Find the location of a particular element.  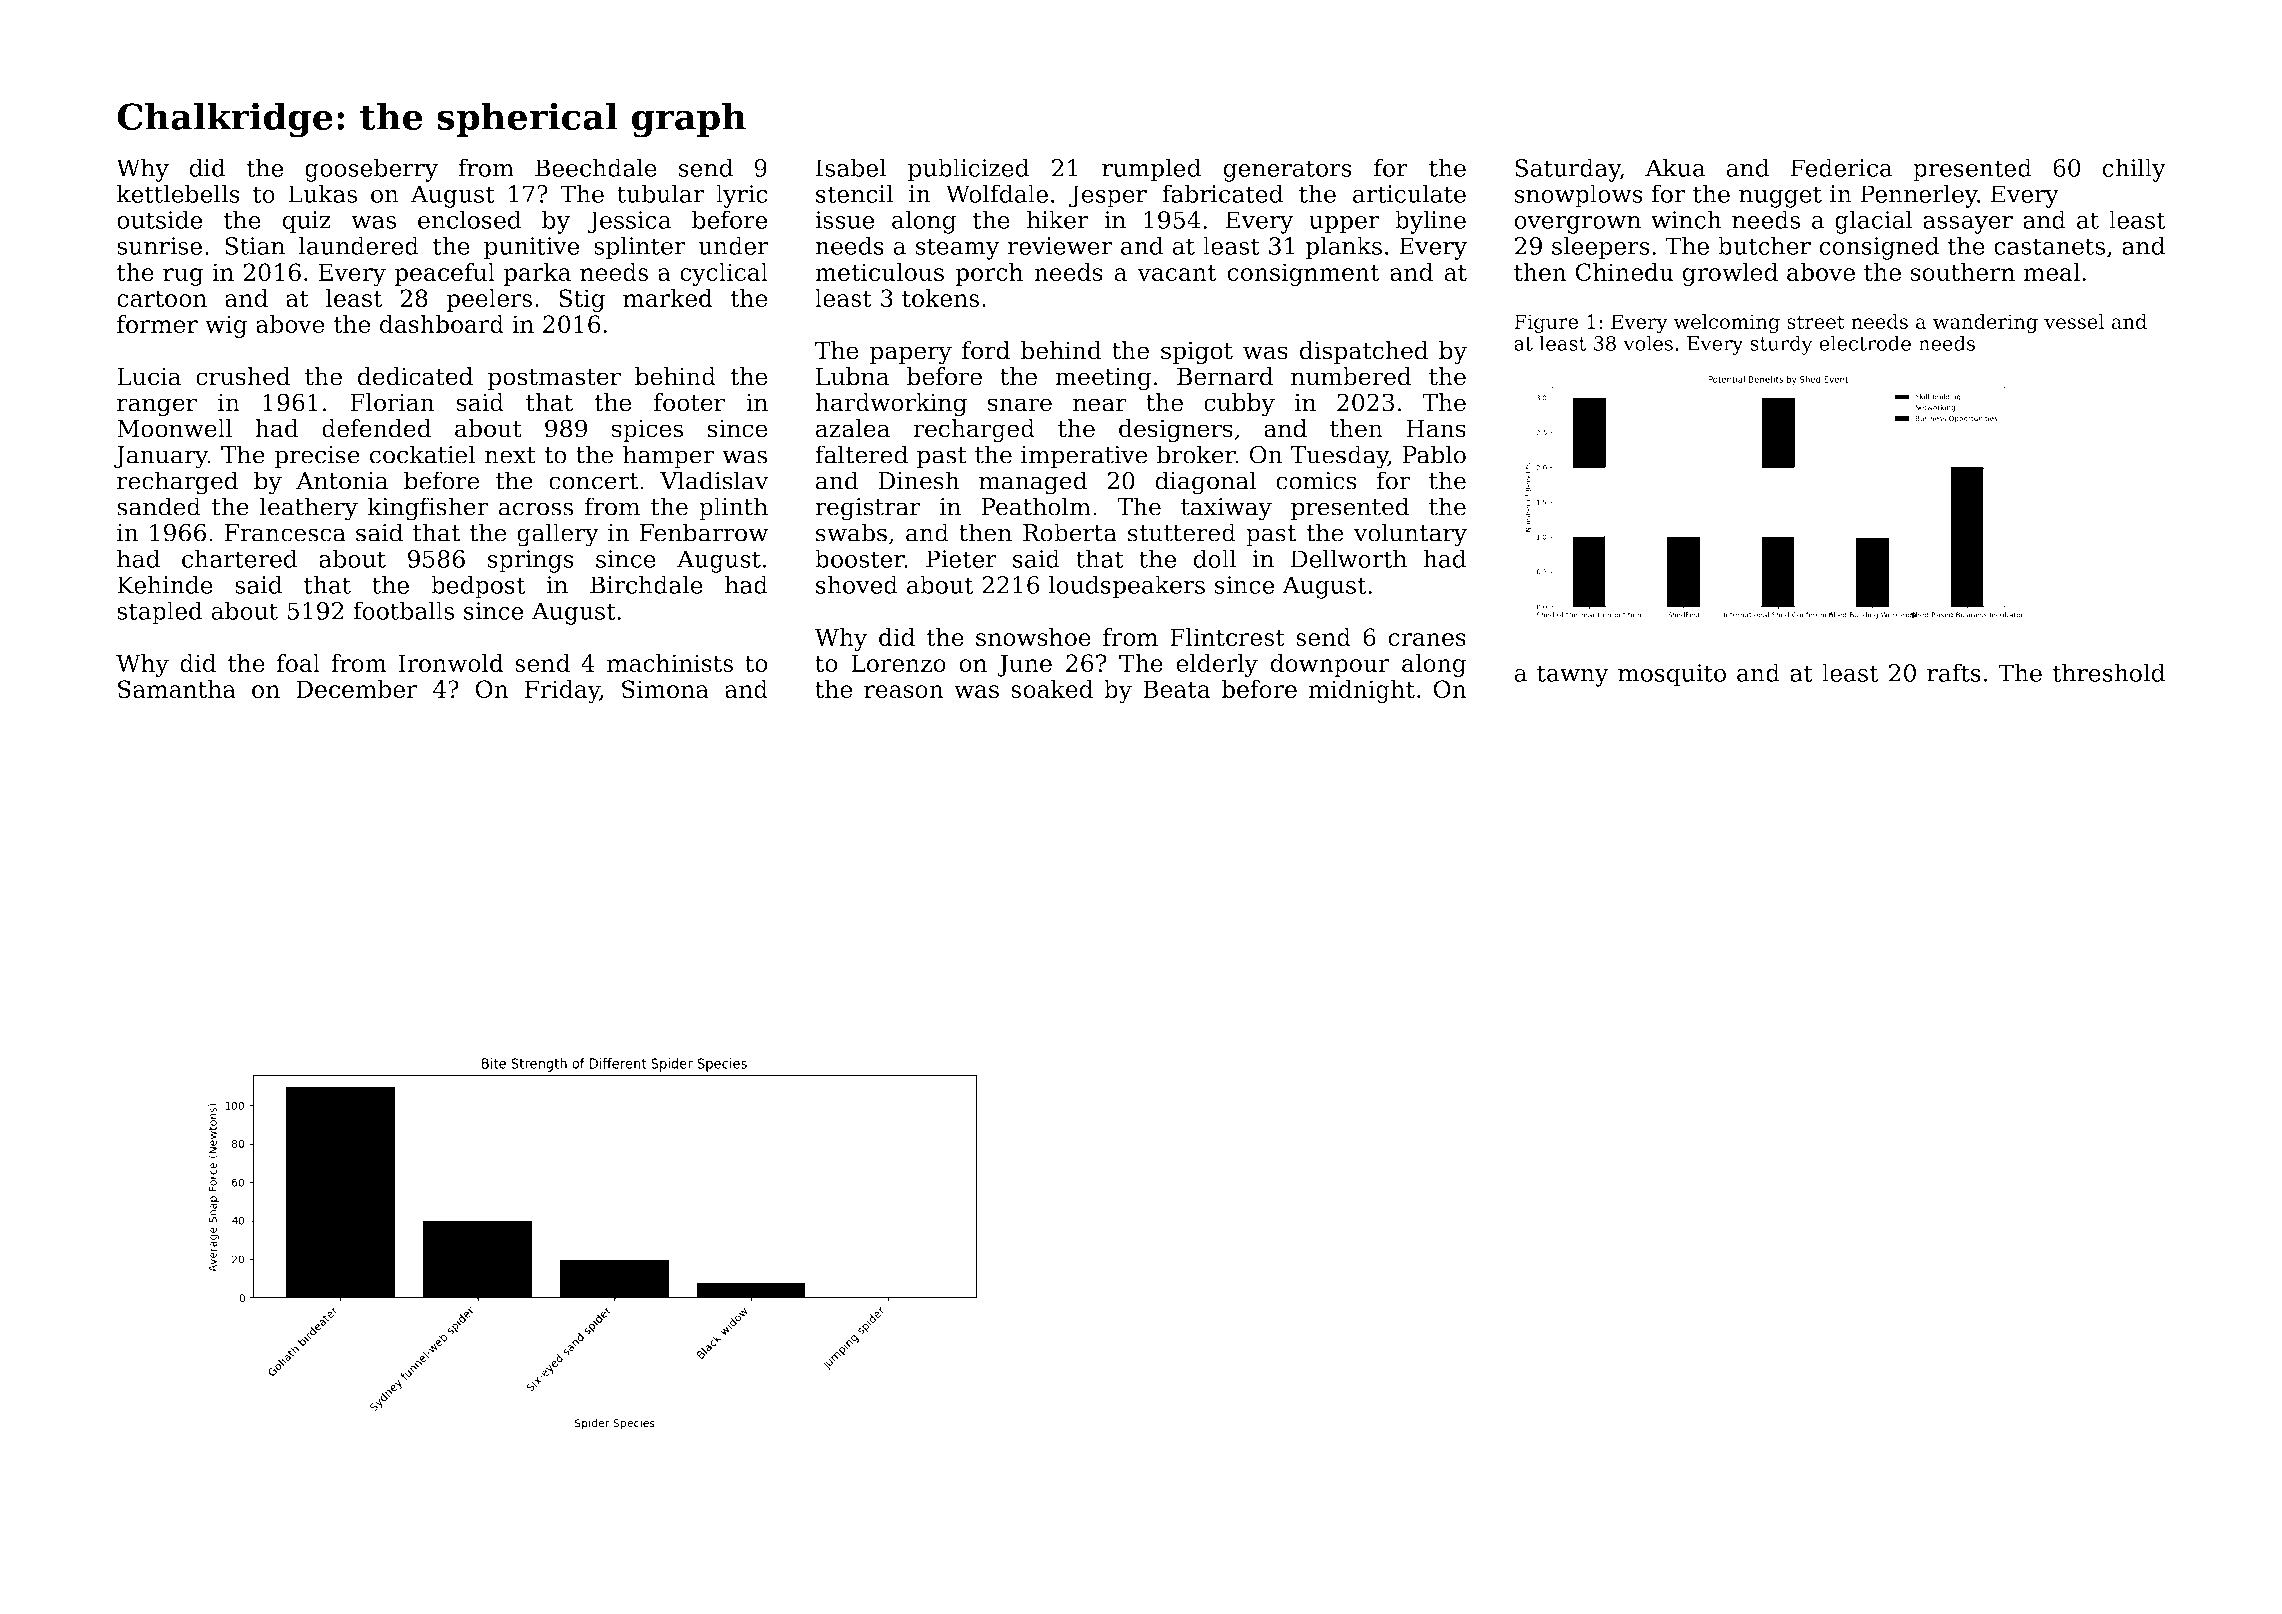

Isabel is located at coordinates (851, 167).
